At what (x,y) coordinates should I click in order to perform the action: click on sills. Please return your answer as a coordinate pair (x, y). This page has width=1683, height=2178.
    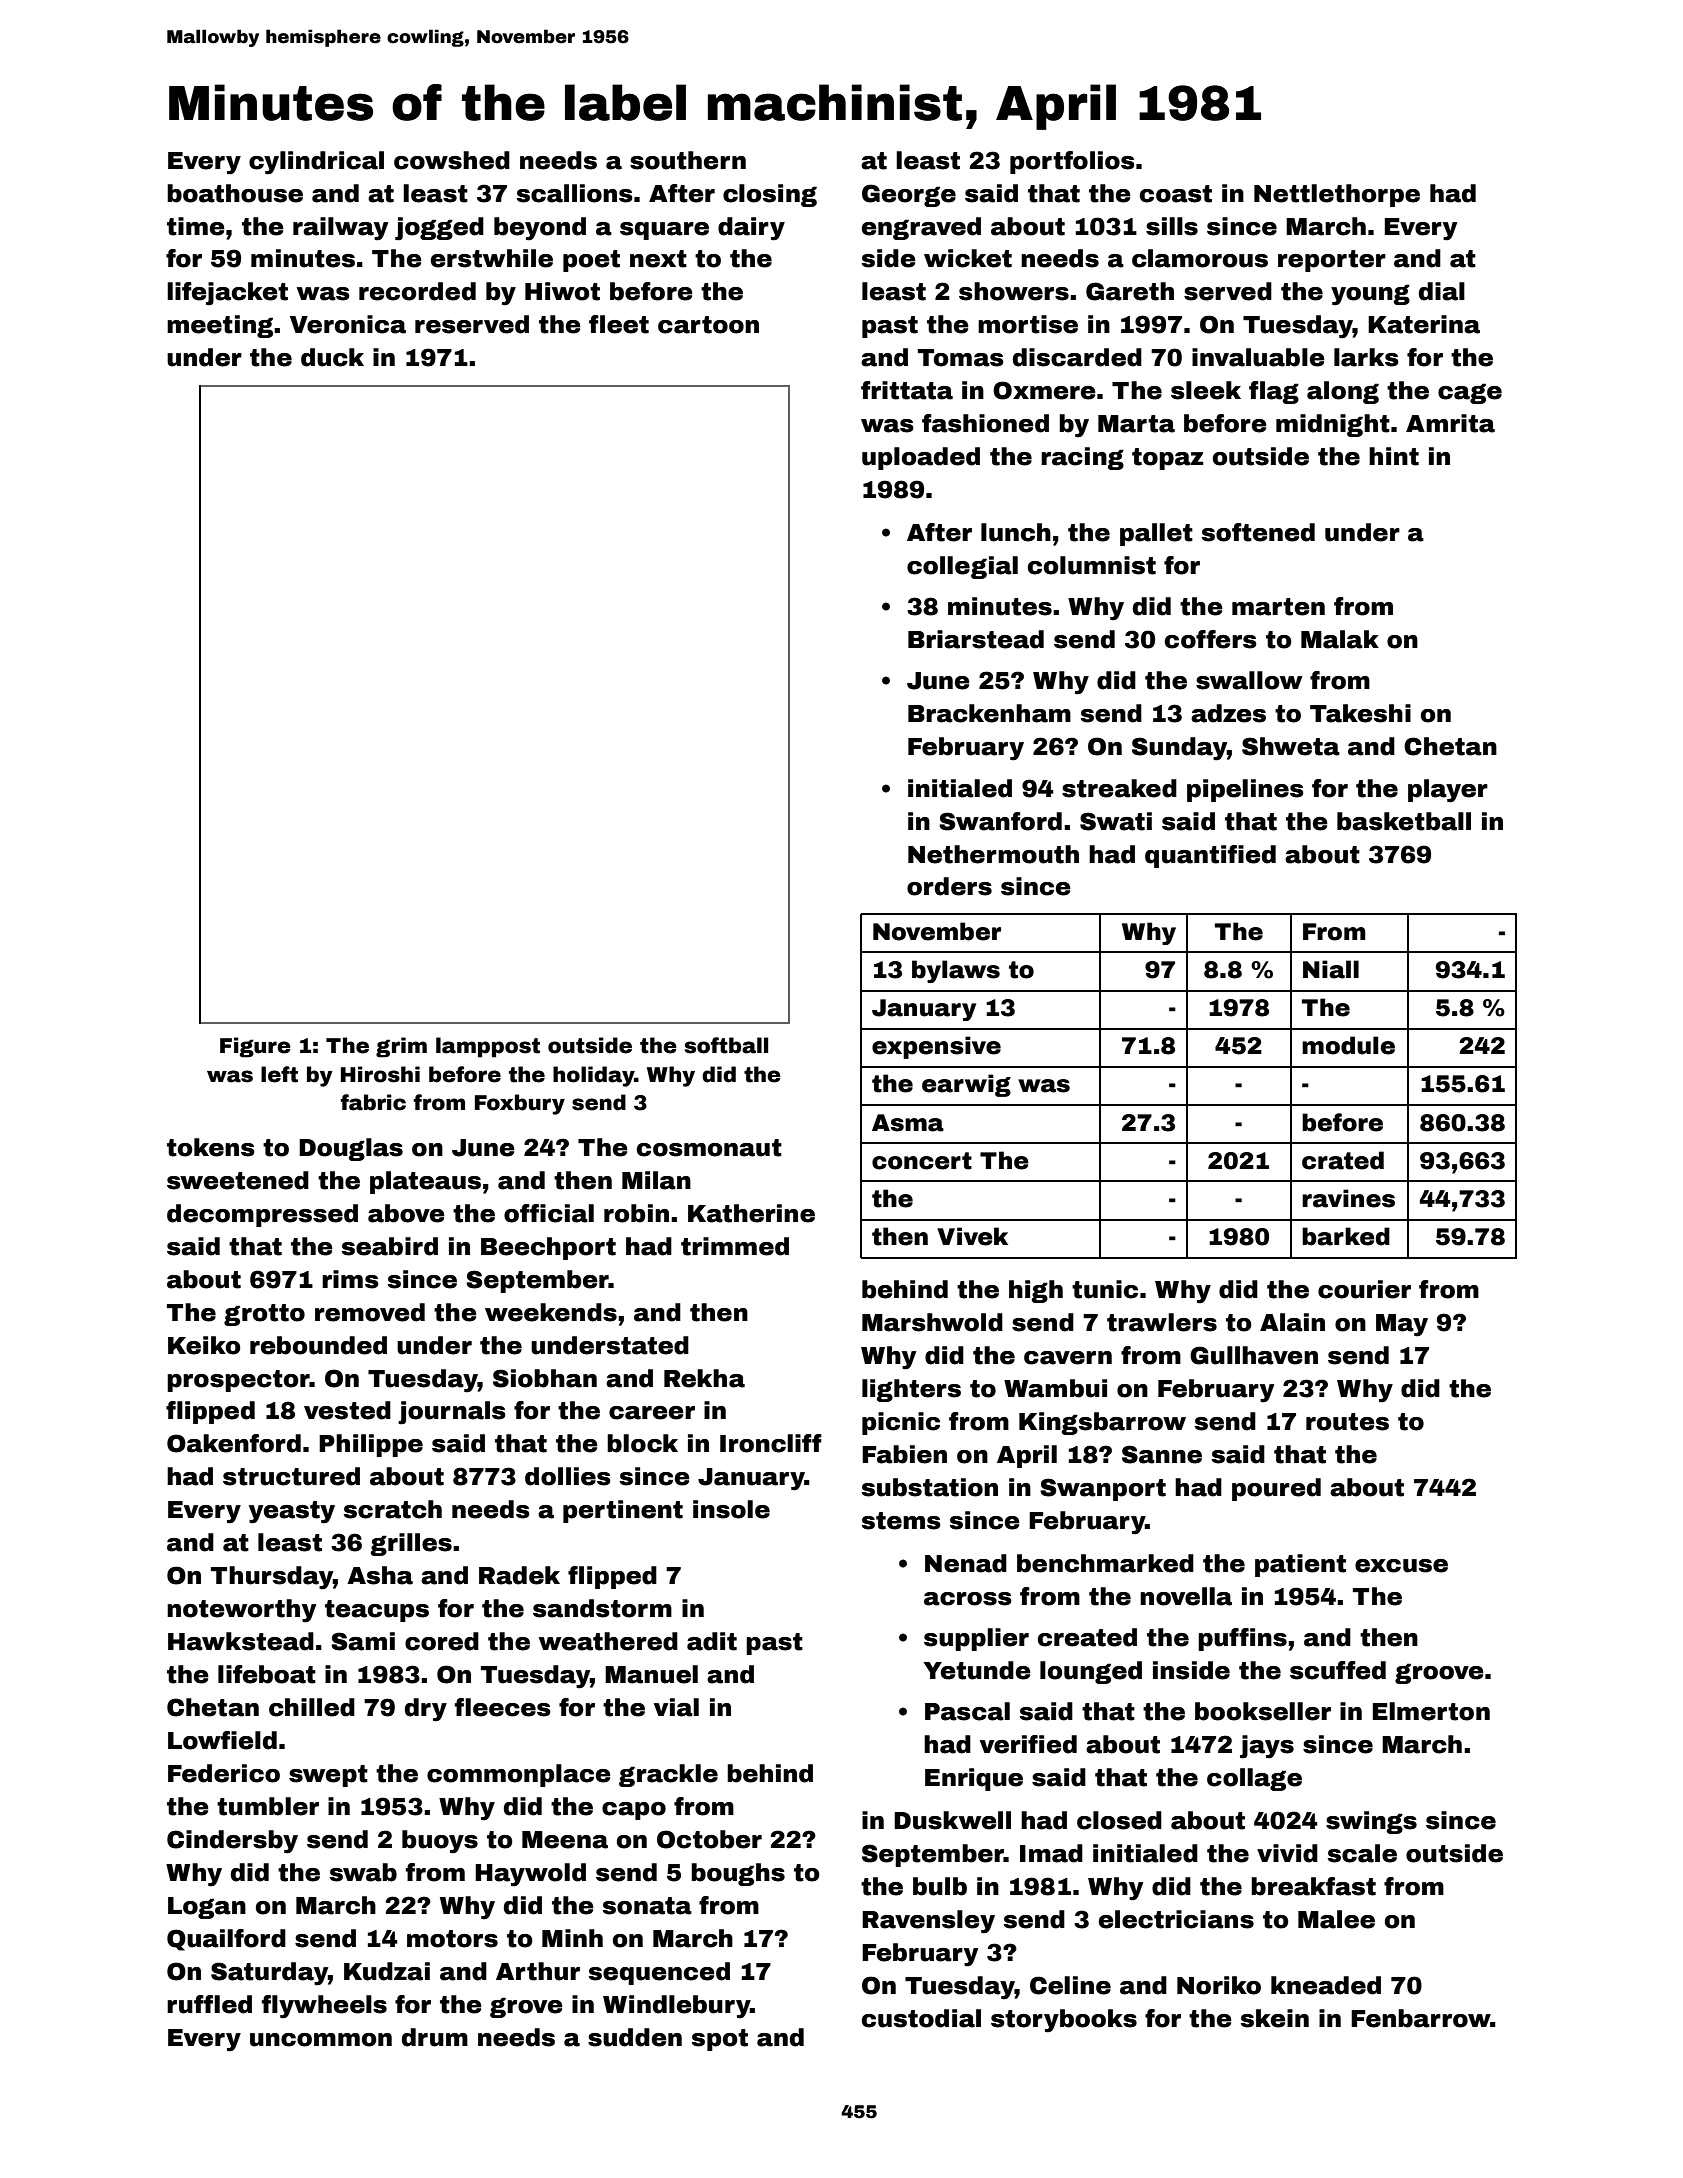
    Looking at the image, I should click on (1172, 226).
